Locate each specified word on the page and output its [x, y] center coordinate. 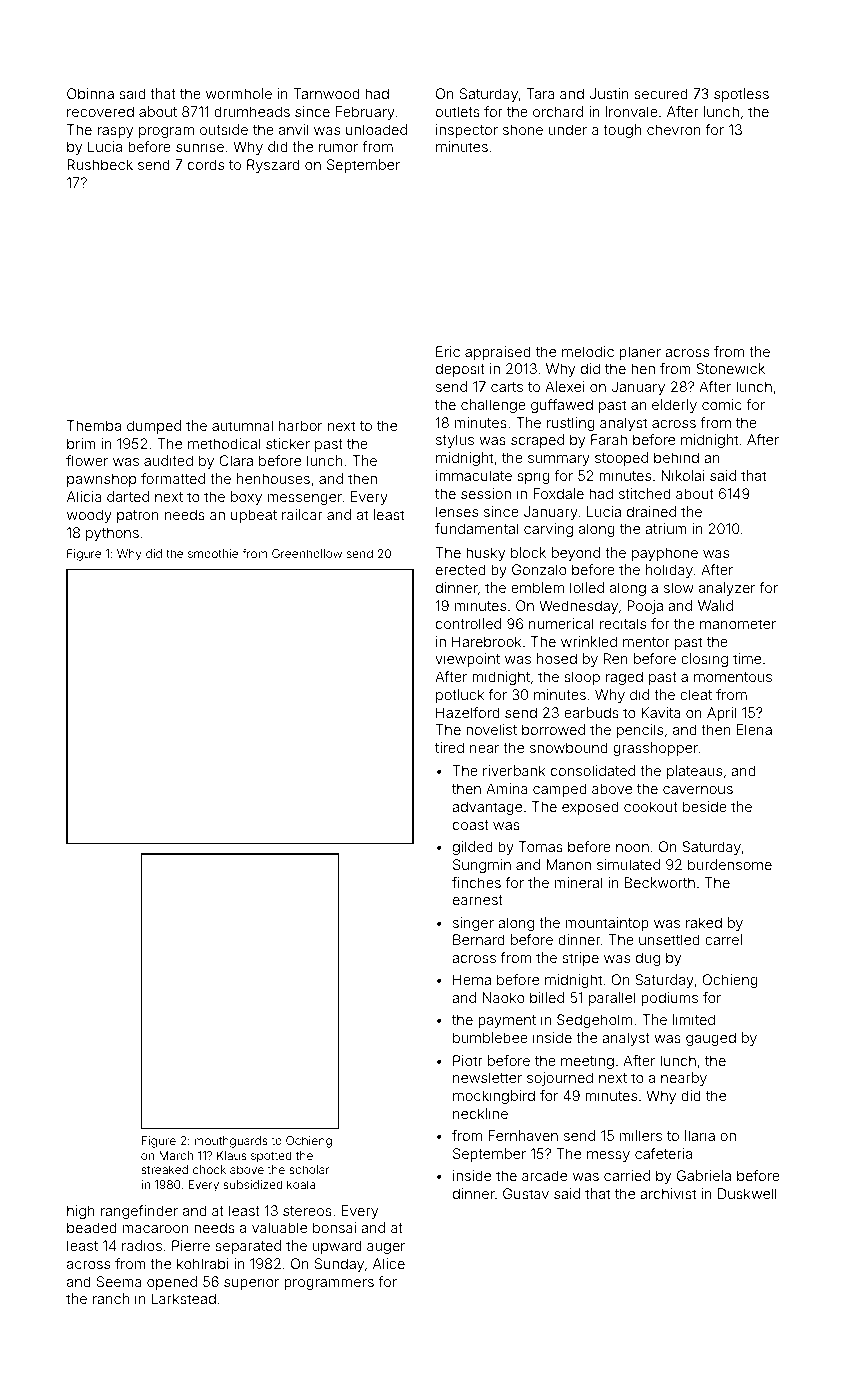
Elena [754, 729]
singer [473, 924]
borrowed [553, 729]
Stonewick [730, 368]
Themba [94, 425]
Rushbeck [100, 164]
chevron [674, 129]
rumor [338, 148]
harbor [300, 425]
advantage [487, 808]
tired [449, 747]
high [81, 1212]
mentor [646, 642]
